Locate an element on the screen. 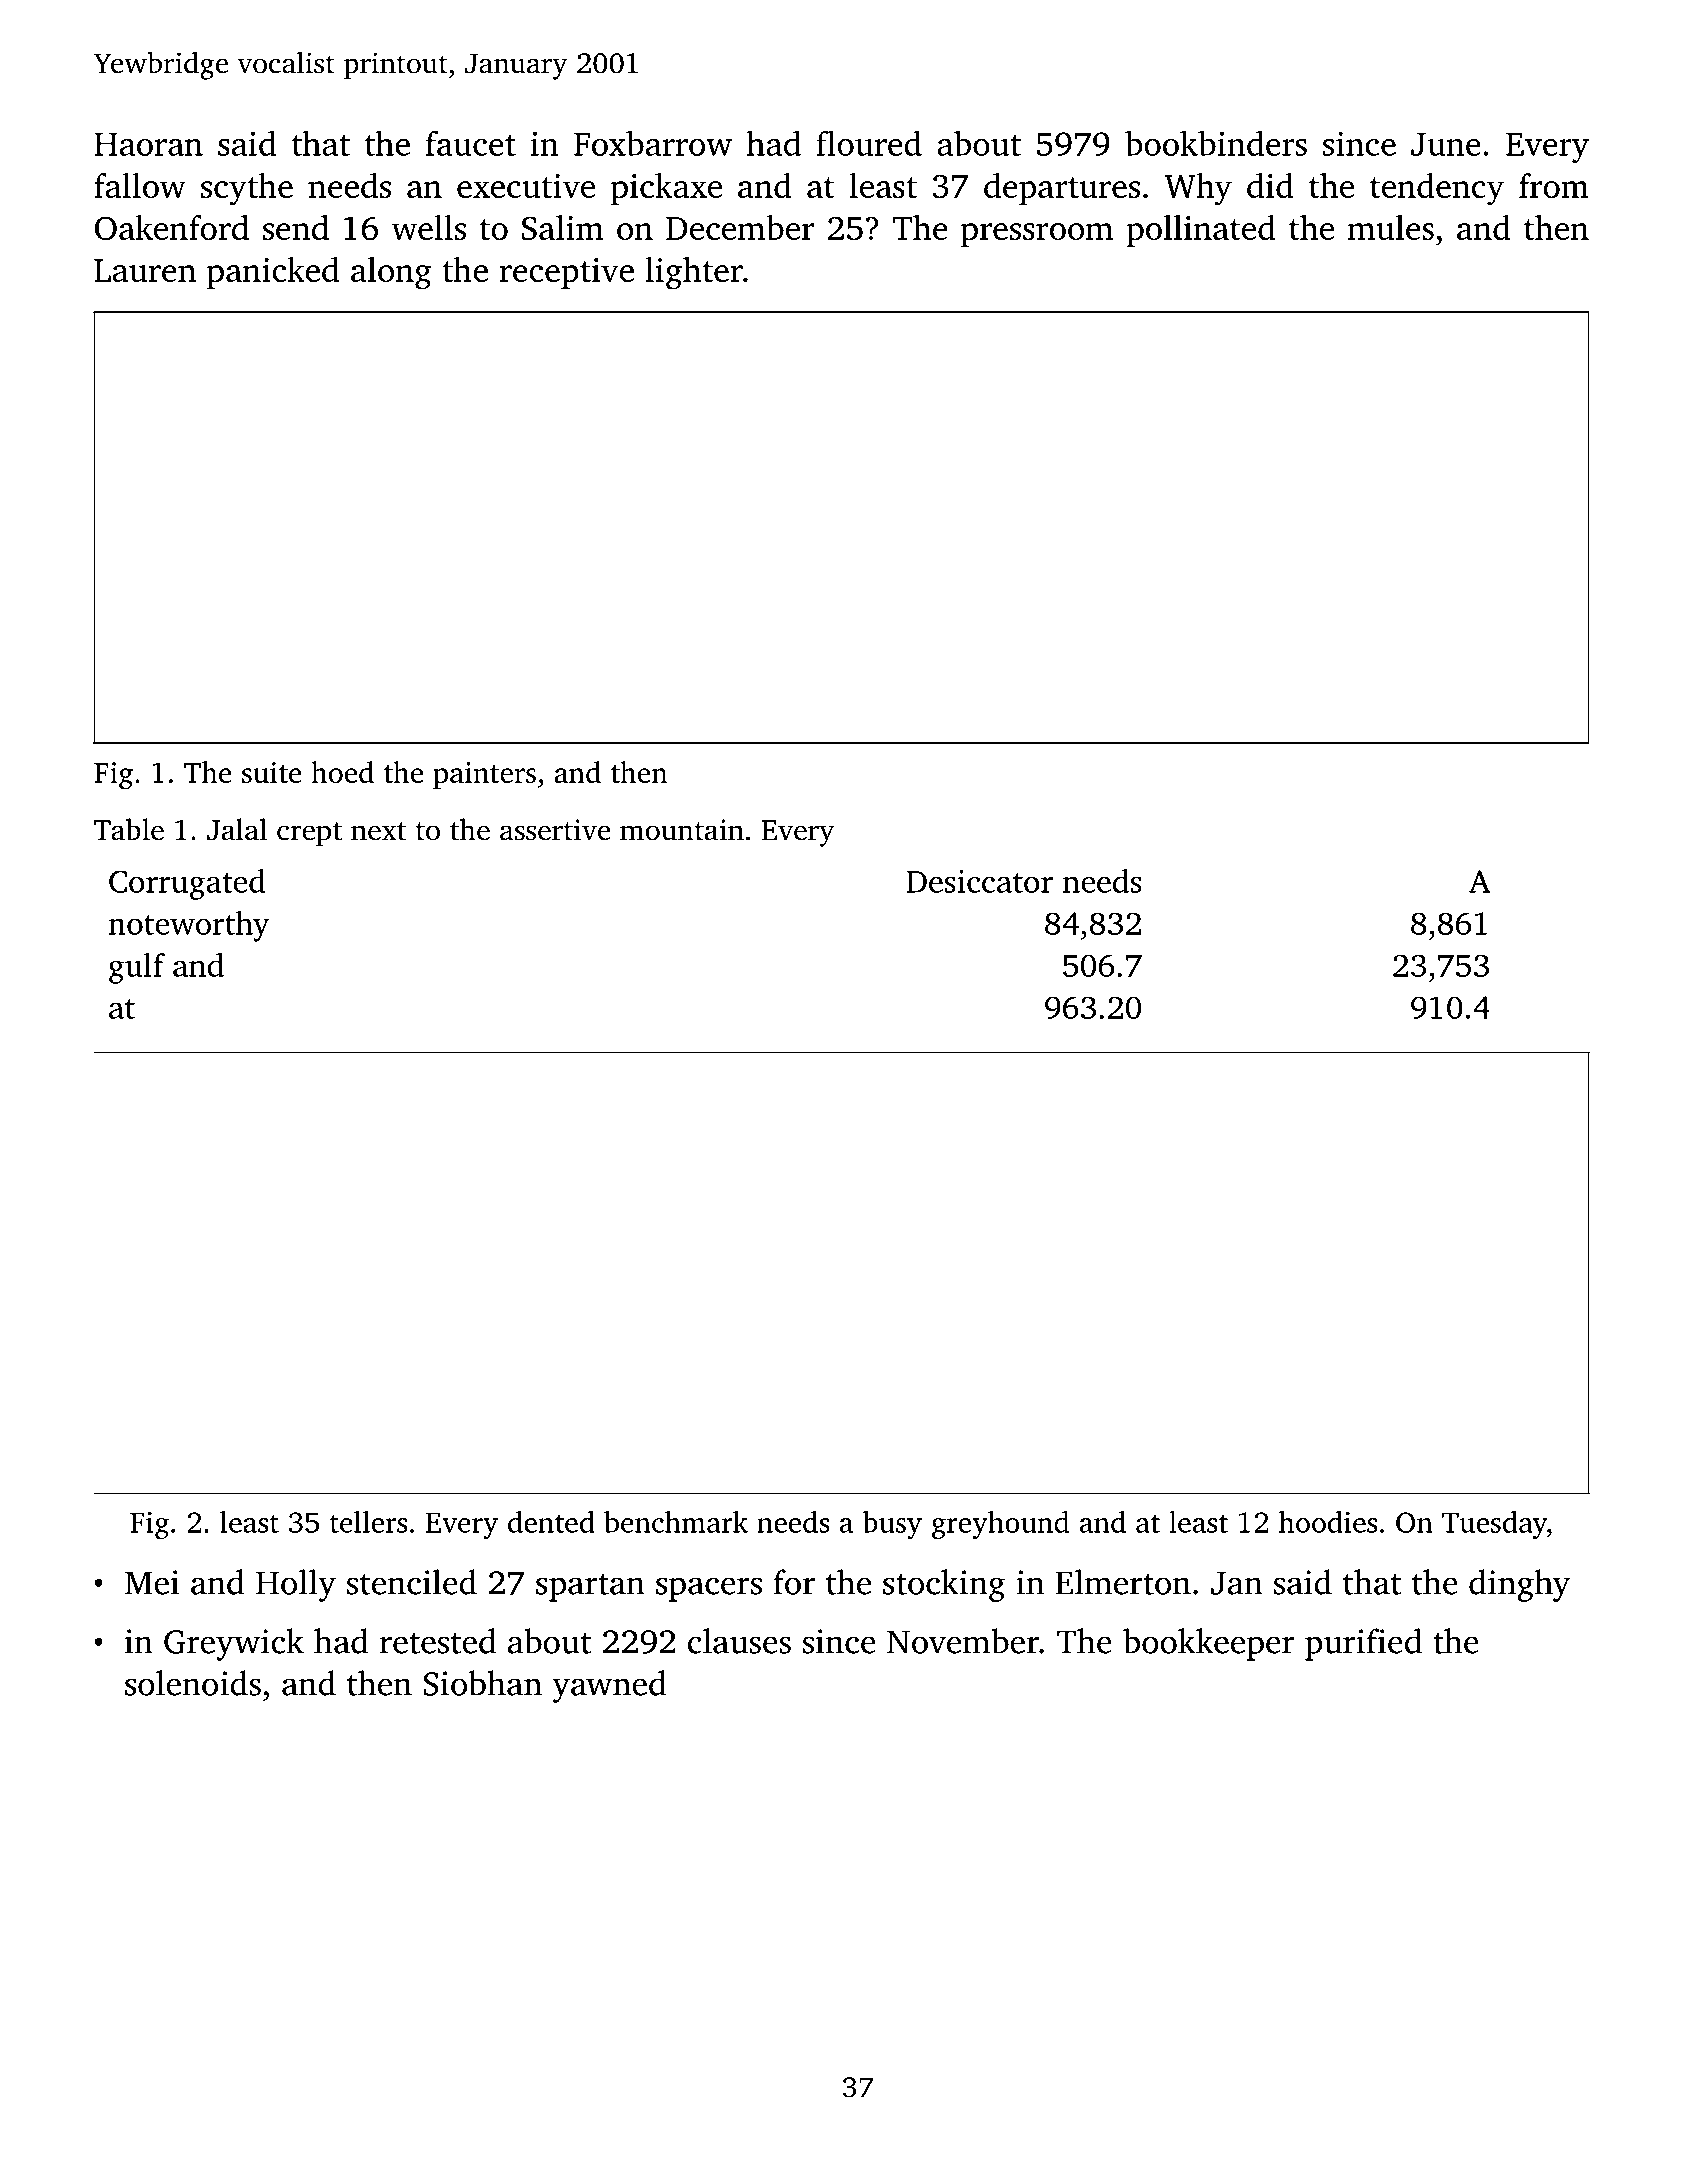 This screenshot has height=2178, width=1683. suite is located at coordinates (272, 772).
